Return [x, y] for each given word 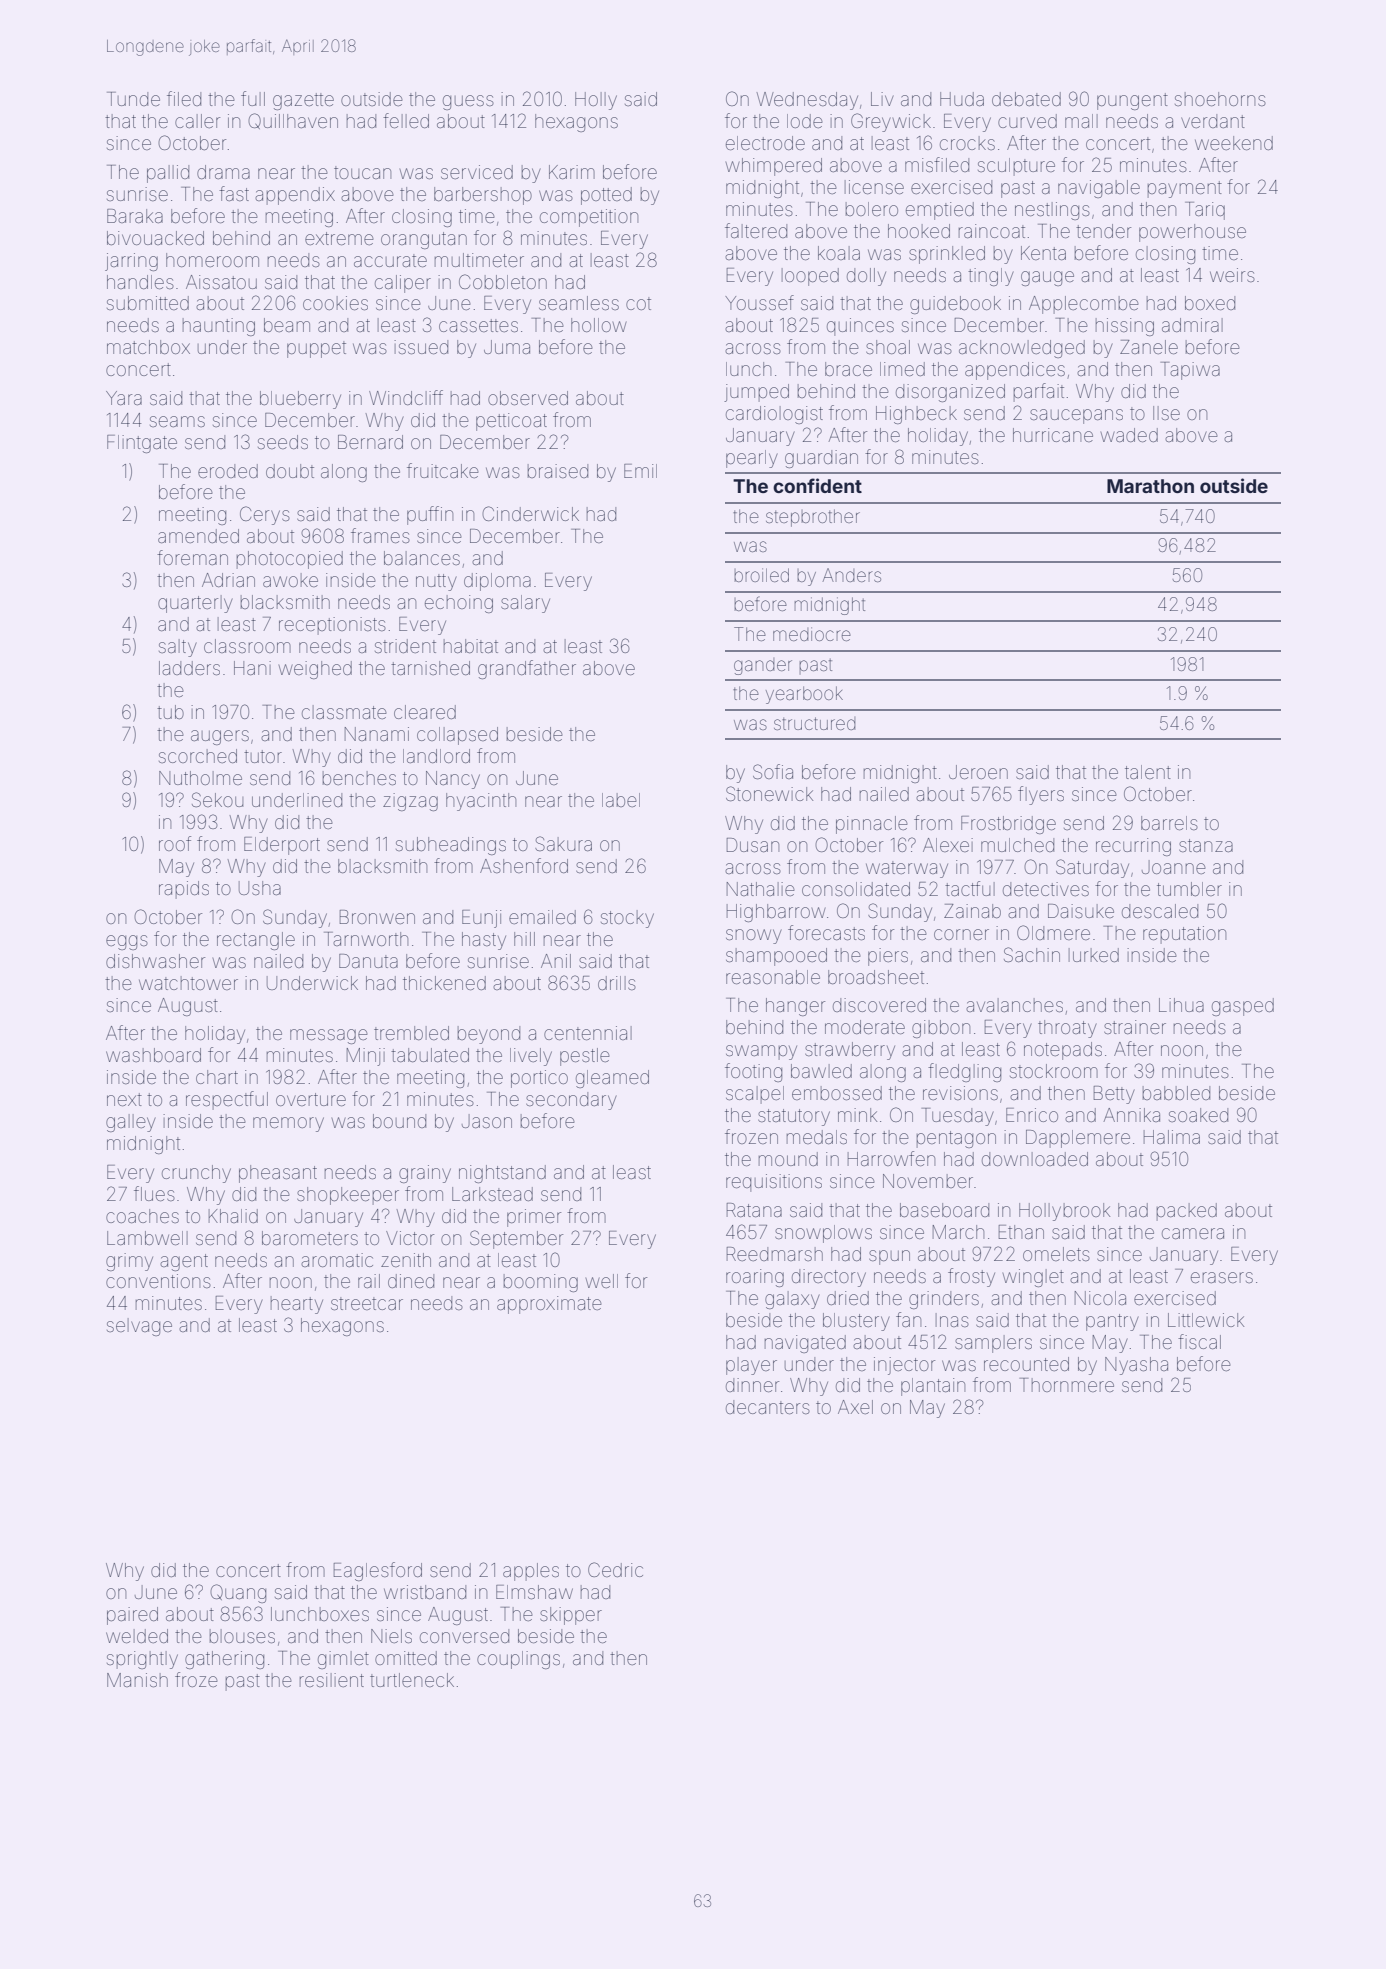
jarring [131, 262]
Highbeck [916, 415]
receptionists [332, 626]
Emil [640, 471]
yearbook [804, 695]
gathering [224, 1660]
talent [1148, 772]
